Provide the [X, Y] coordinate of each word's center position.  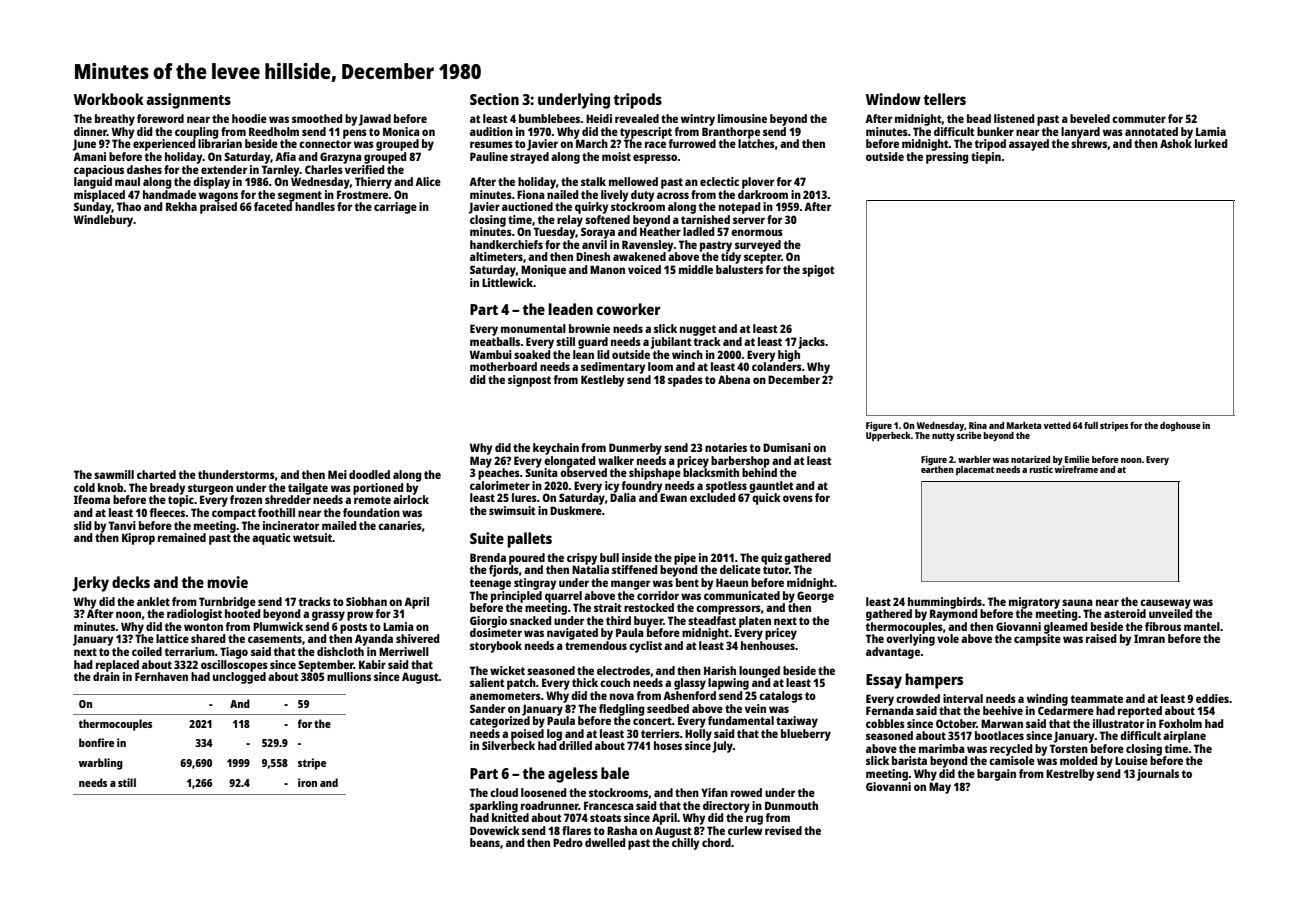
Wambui [491, 354]
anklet [153, 601]
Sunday [92, 208]
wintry [698, 120]
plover [758, 183]
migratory [1034, 603]
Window [893, 99]
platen [755, 622]
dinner [90, 131]
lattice [172, 638]
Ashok [1176, 143]
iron [307, 782]
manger [630, 585]
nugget [698, 330]
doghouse [1180, 426]
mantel [1202, 626]
